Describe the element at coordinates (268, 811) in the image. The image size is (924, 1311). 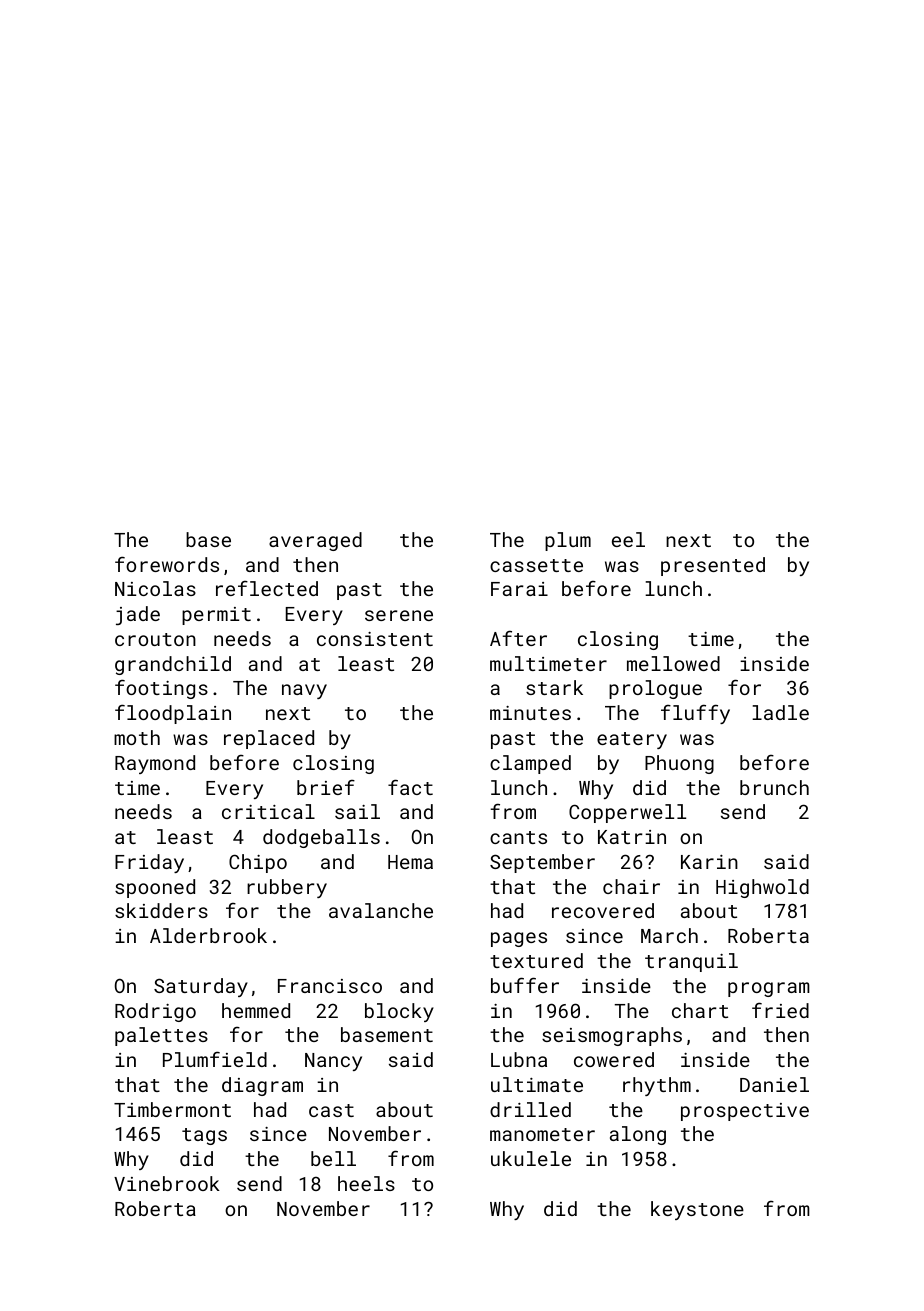
I see `critical` at that location.
